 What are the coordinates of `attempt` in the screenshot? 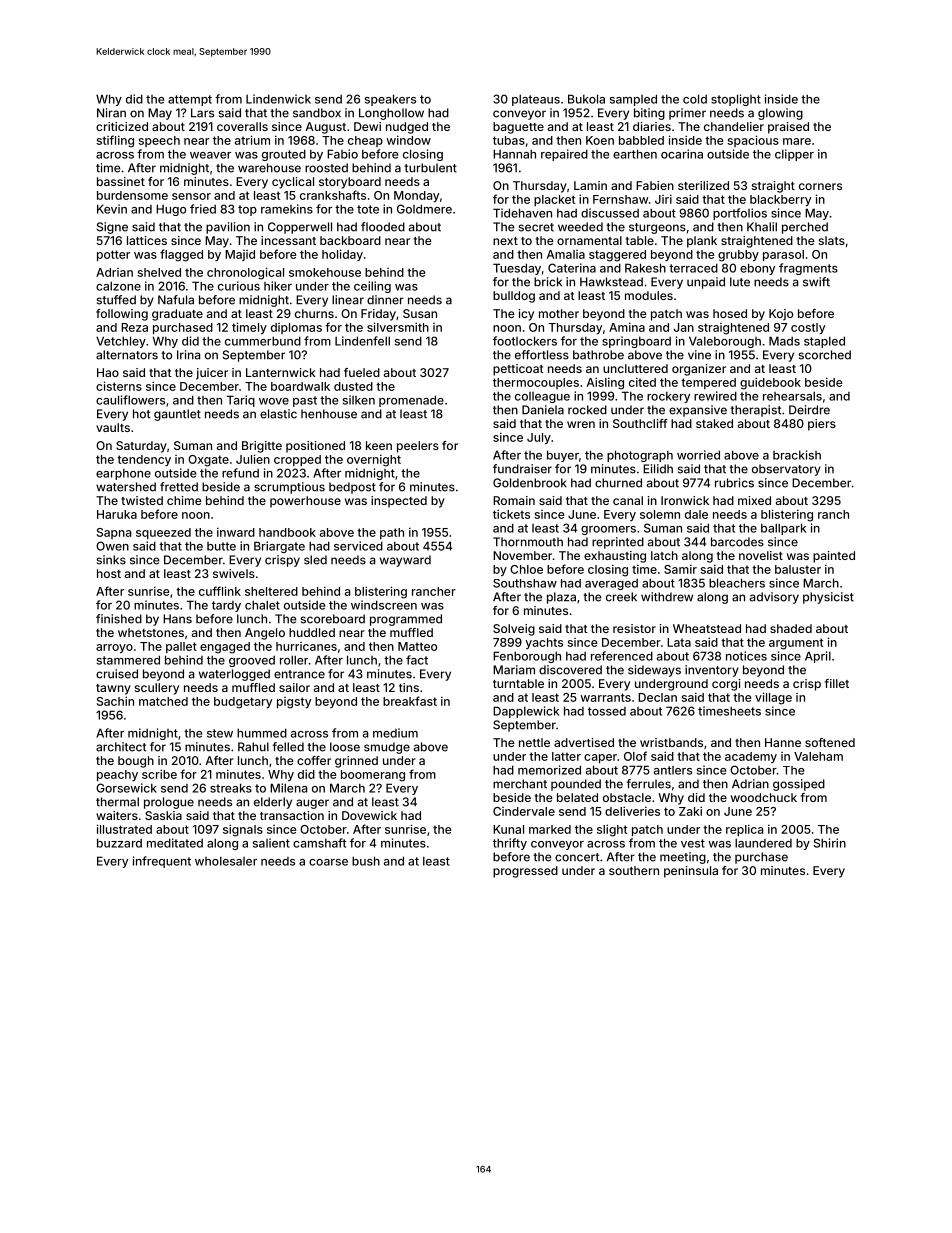 It's located at (190, 100).
